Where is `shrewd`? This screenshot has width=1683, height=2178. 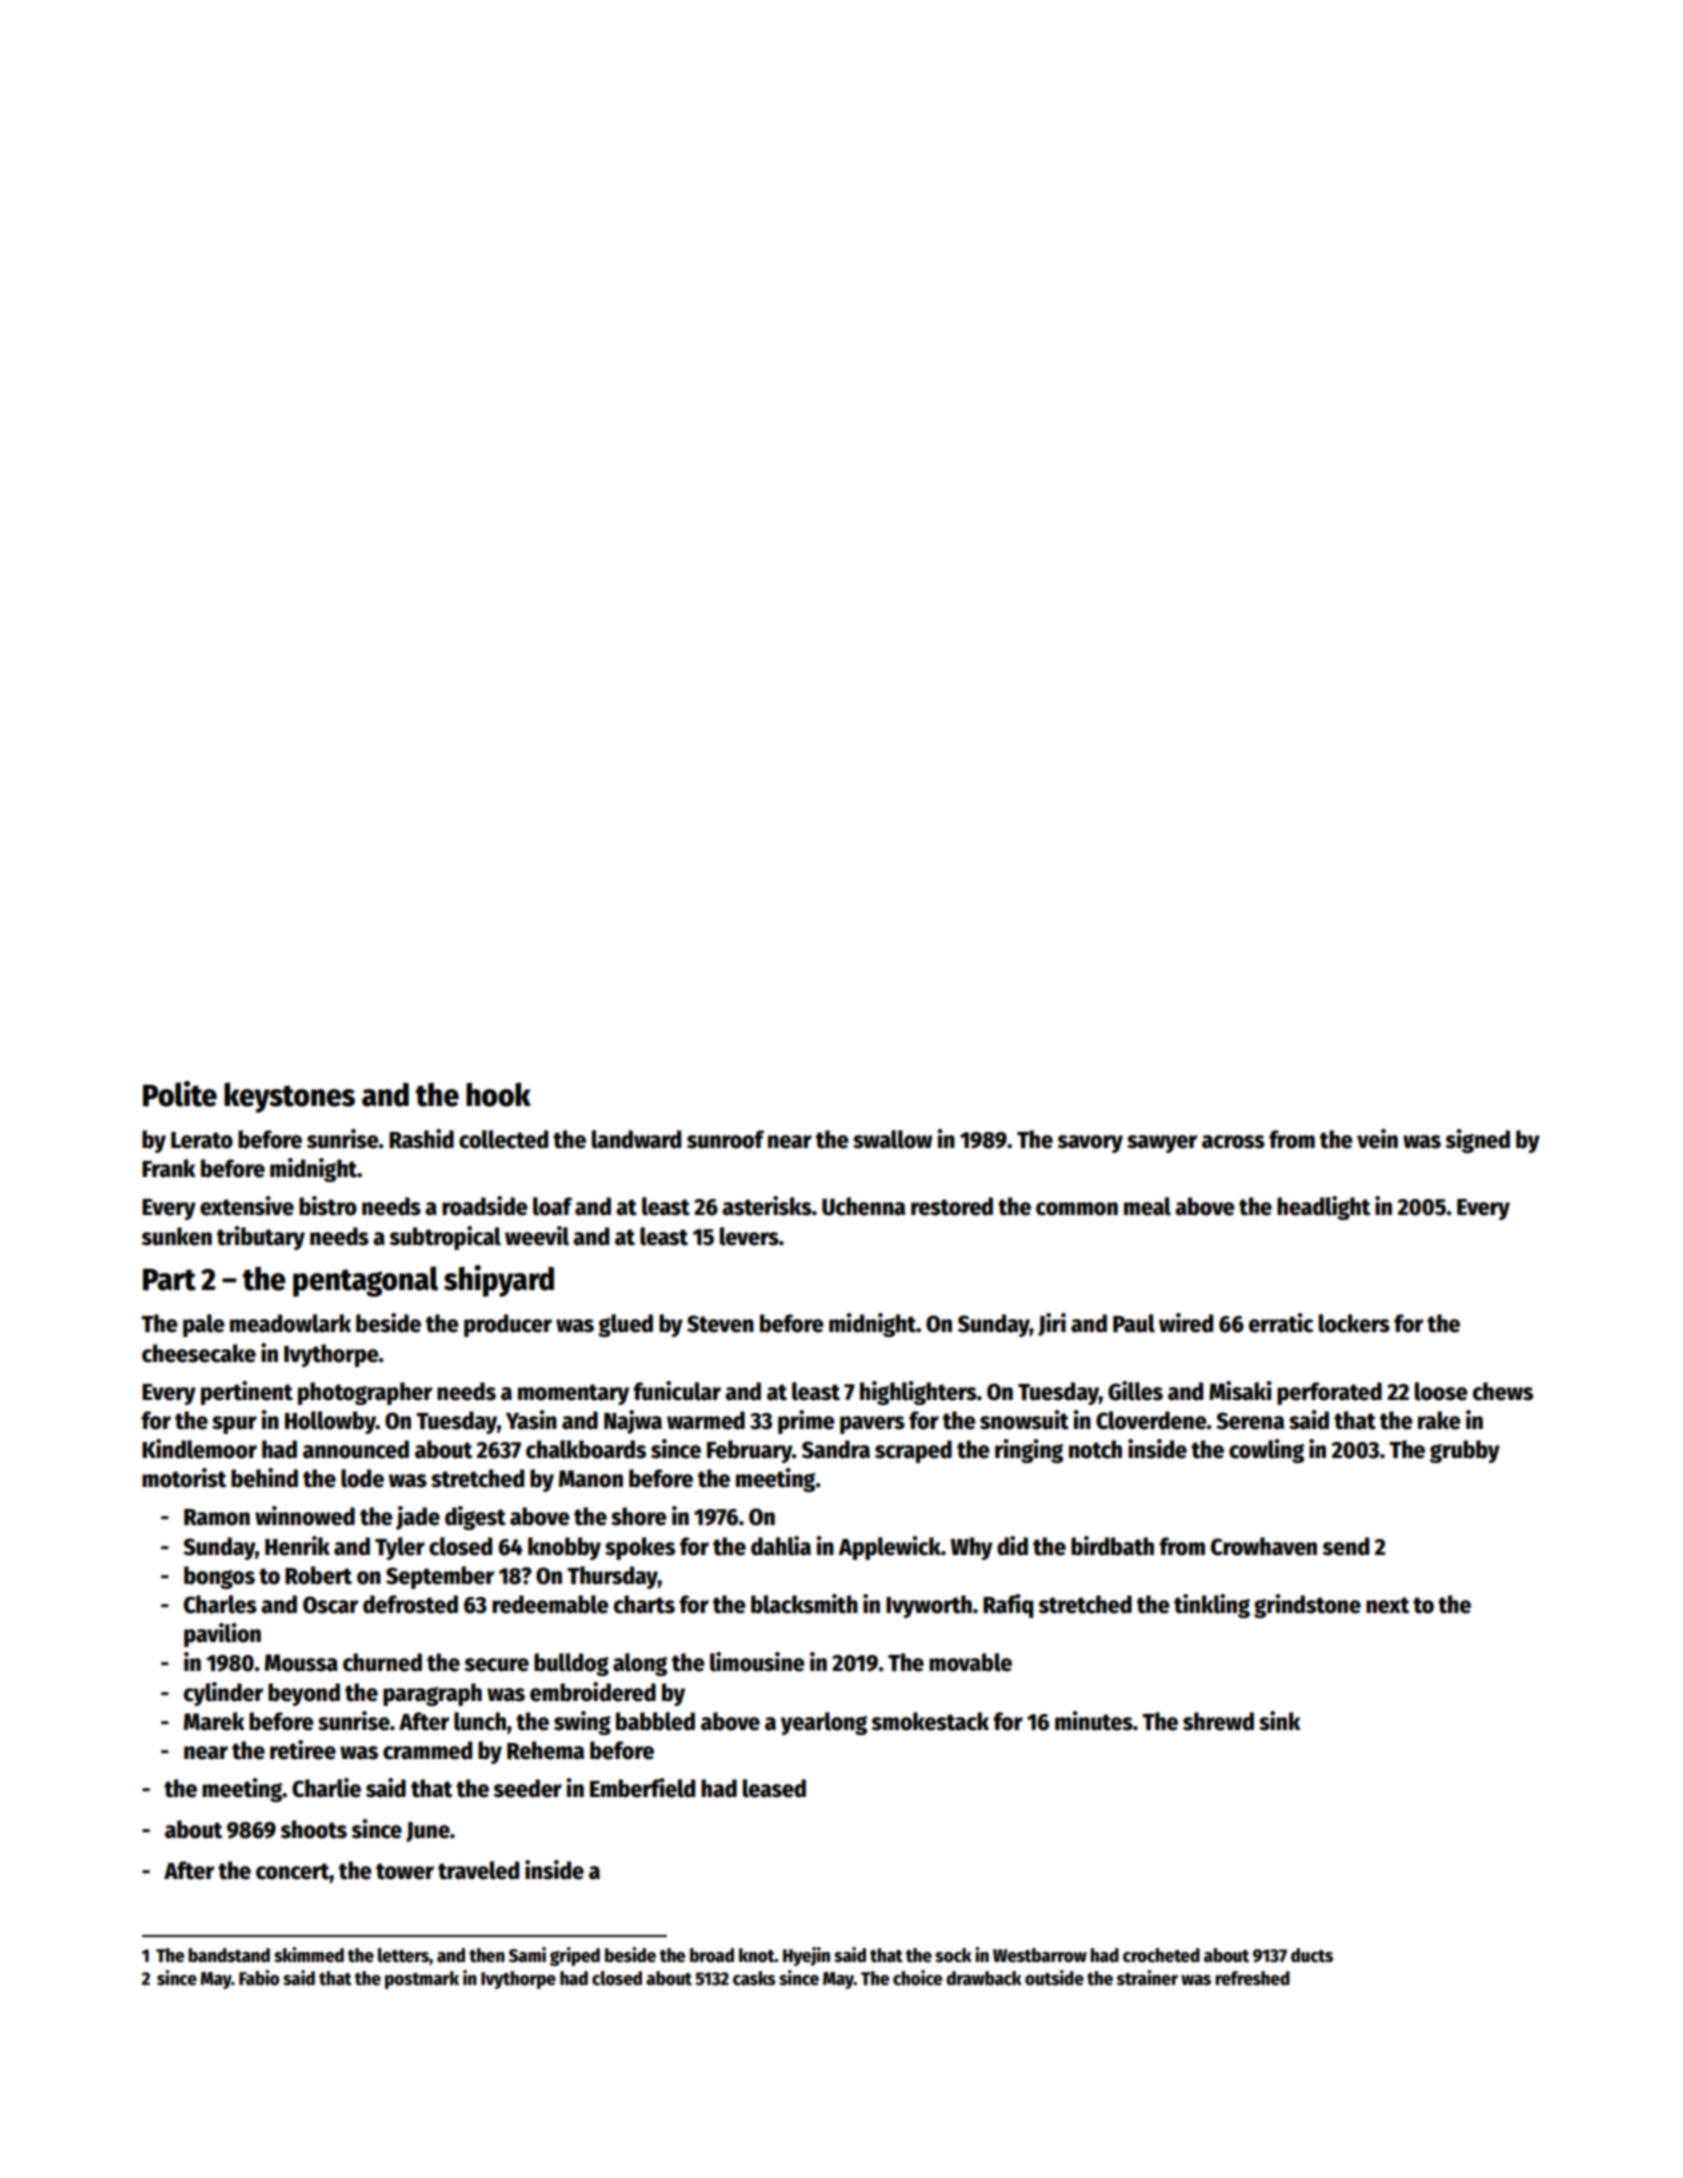 shrewd is located at coordinates (1218, 1721).
